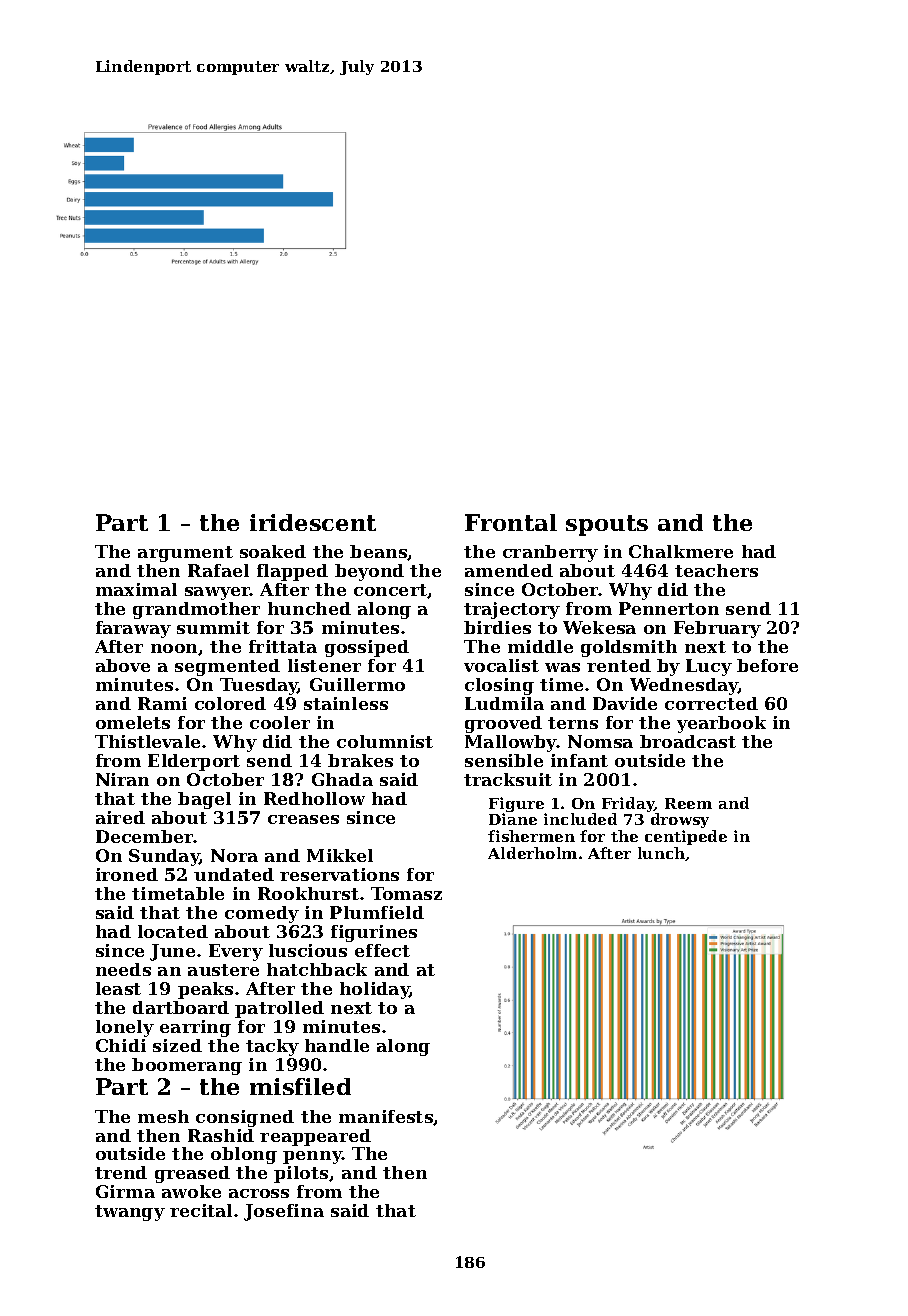 The height and width of the screenshot is (1316, 908). What do you see at coordinates (357, 684) in the screenshot?
I see `Guillermo` at bounding box center [357, 684].
